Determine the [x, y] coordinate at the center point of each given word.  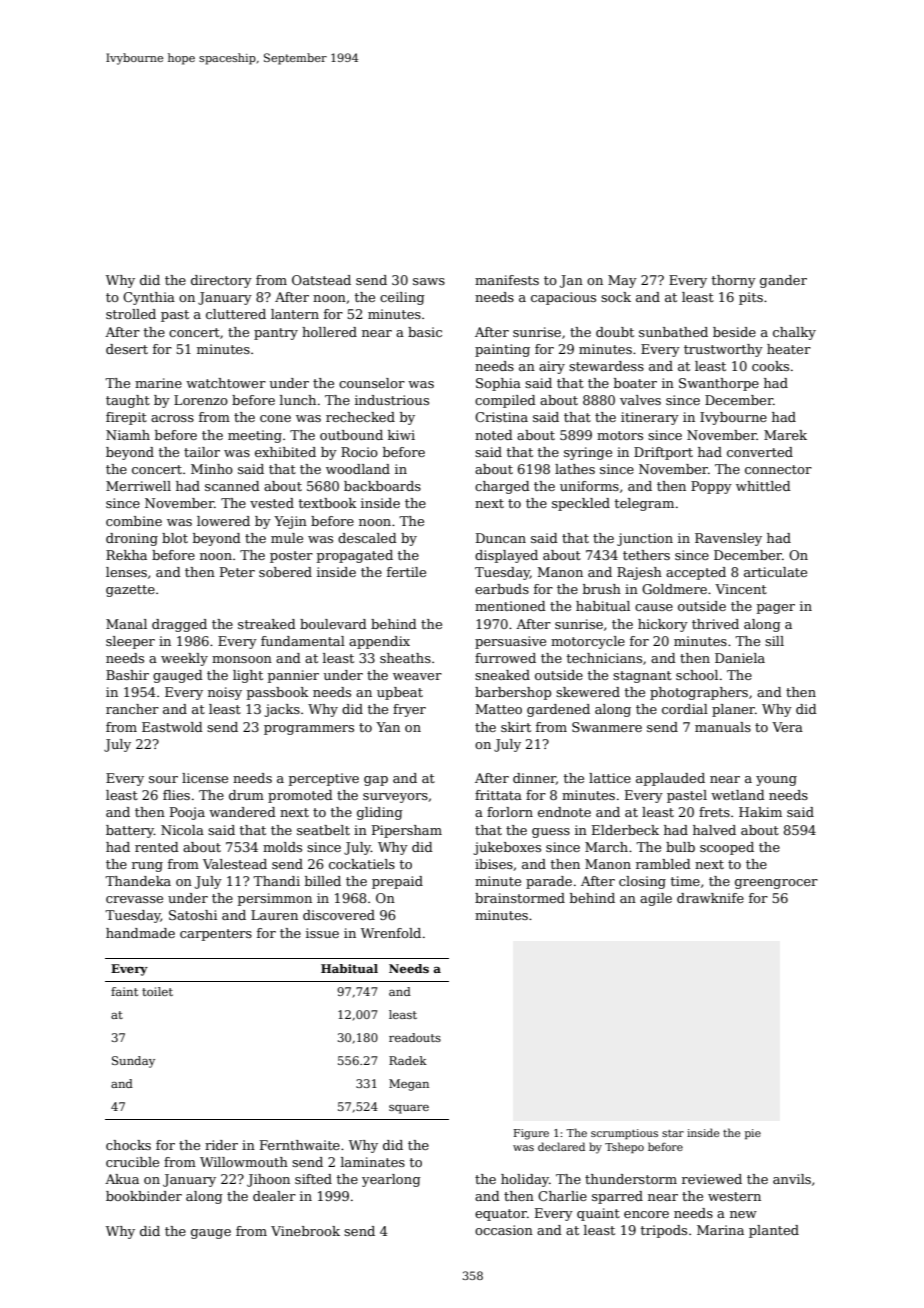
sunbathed [673, 332]
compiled [505, 401]
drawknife [710, 898]
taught [128, 401]
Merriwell [138, 486]
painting [502, 350]
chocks [128, 1145]
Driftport [663, 453]
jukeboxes [507, 848]
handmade [140, 933]
